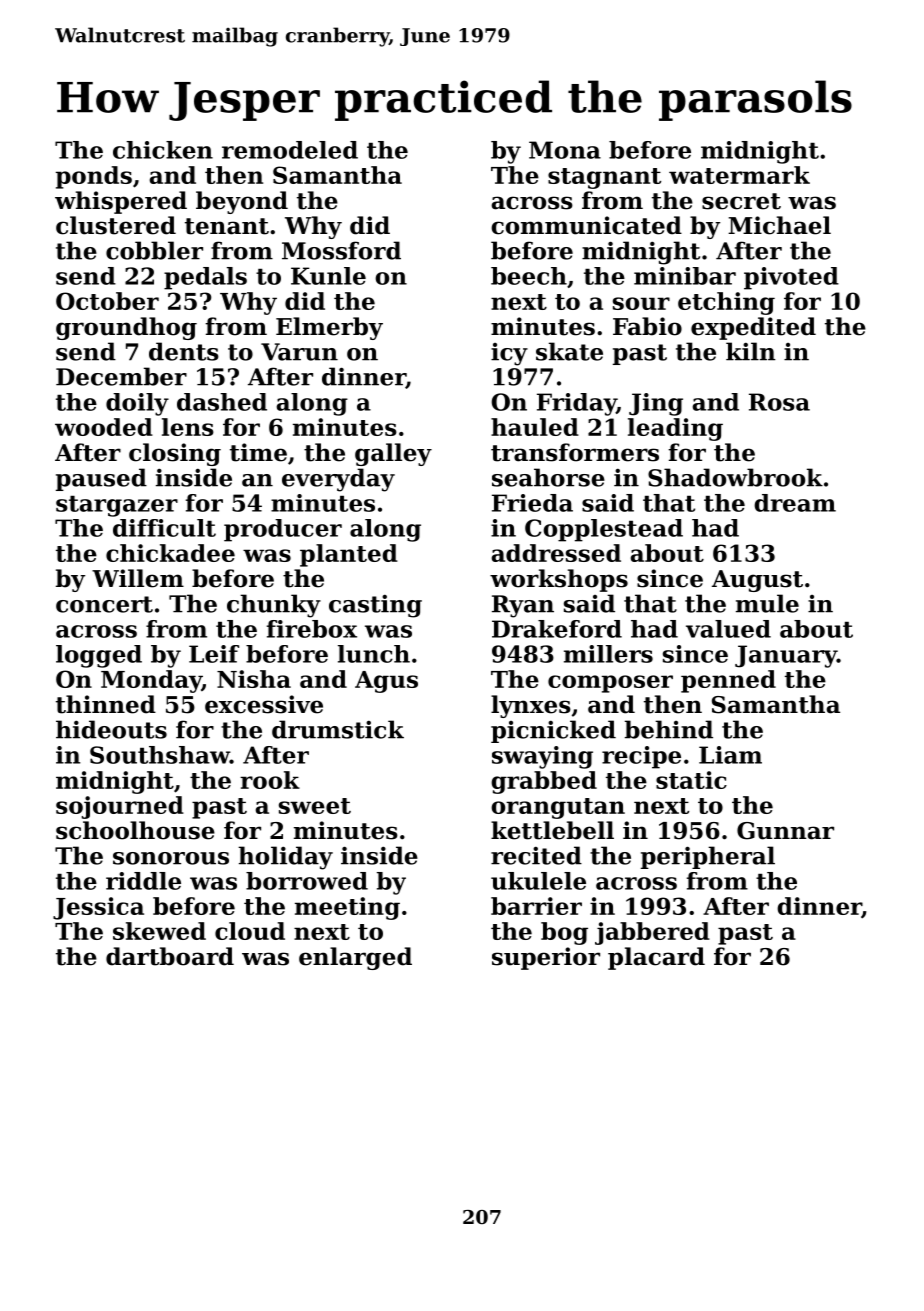 The height and width of the screenshot is (1311, 924). What do you see at coordinates (548, 477) in the screenshot?
I see `seahorse` at bounding box center [548, 477].
